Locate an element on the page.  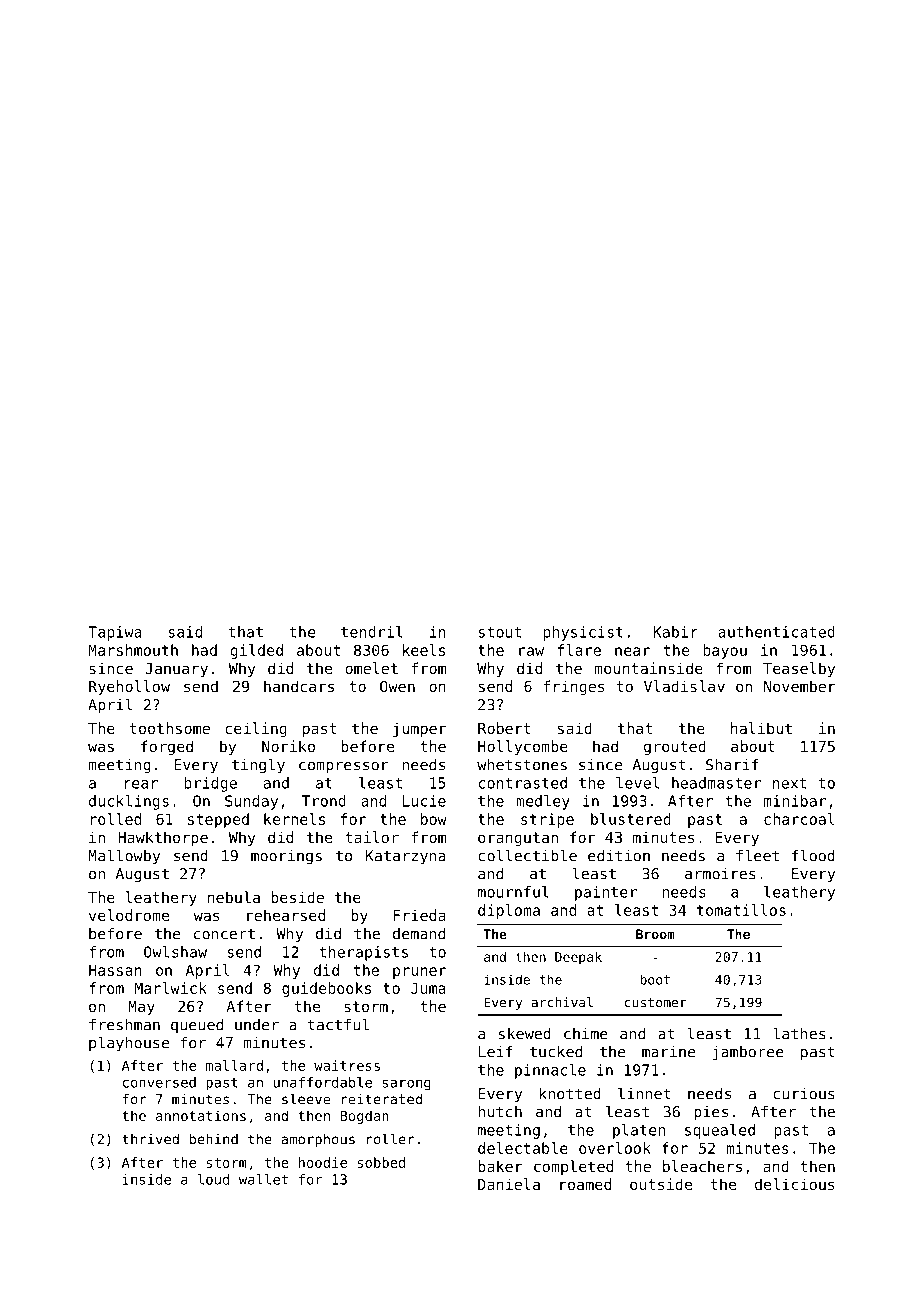
wallet is located at coordinates (263, 1179).
